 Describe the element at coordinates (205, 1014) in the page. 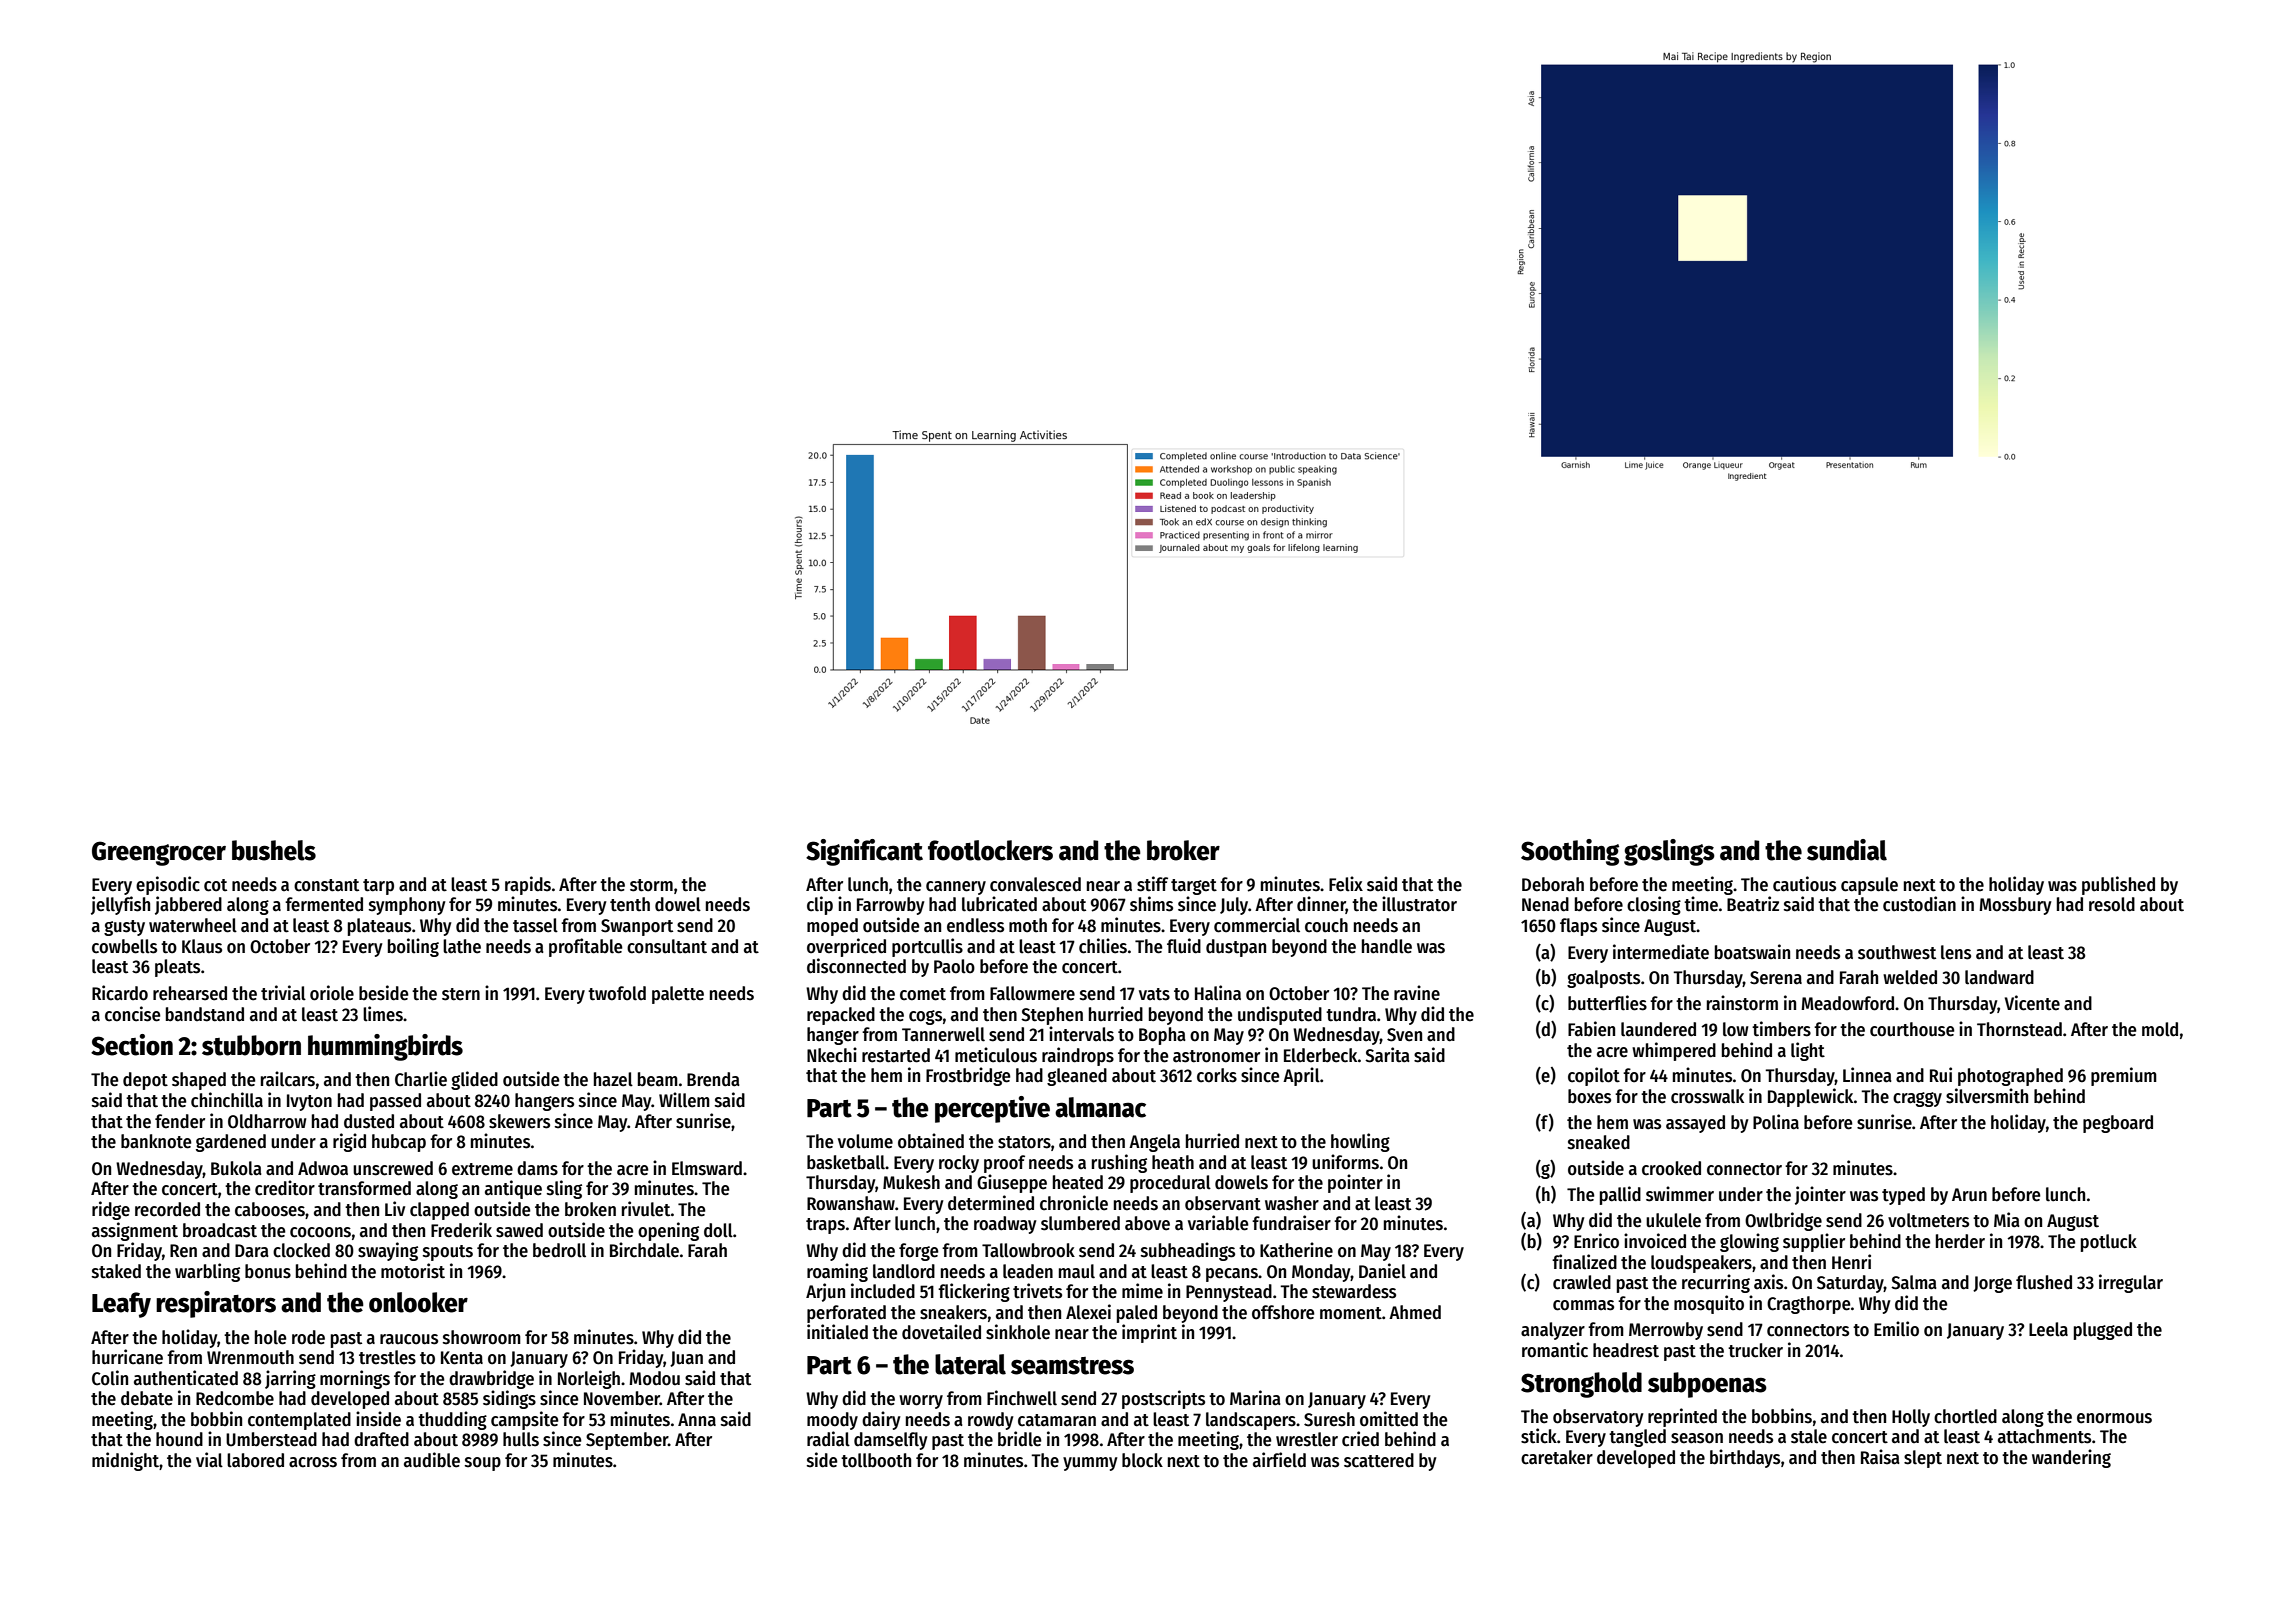

I see `bandstand` at that location.
